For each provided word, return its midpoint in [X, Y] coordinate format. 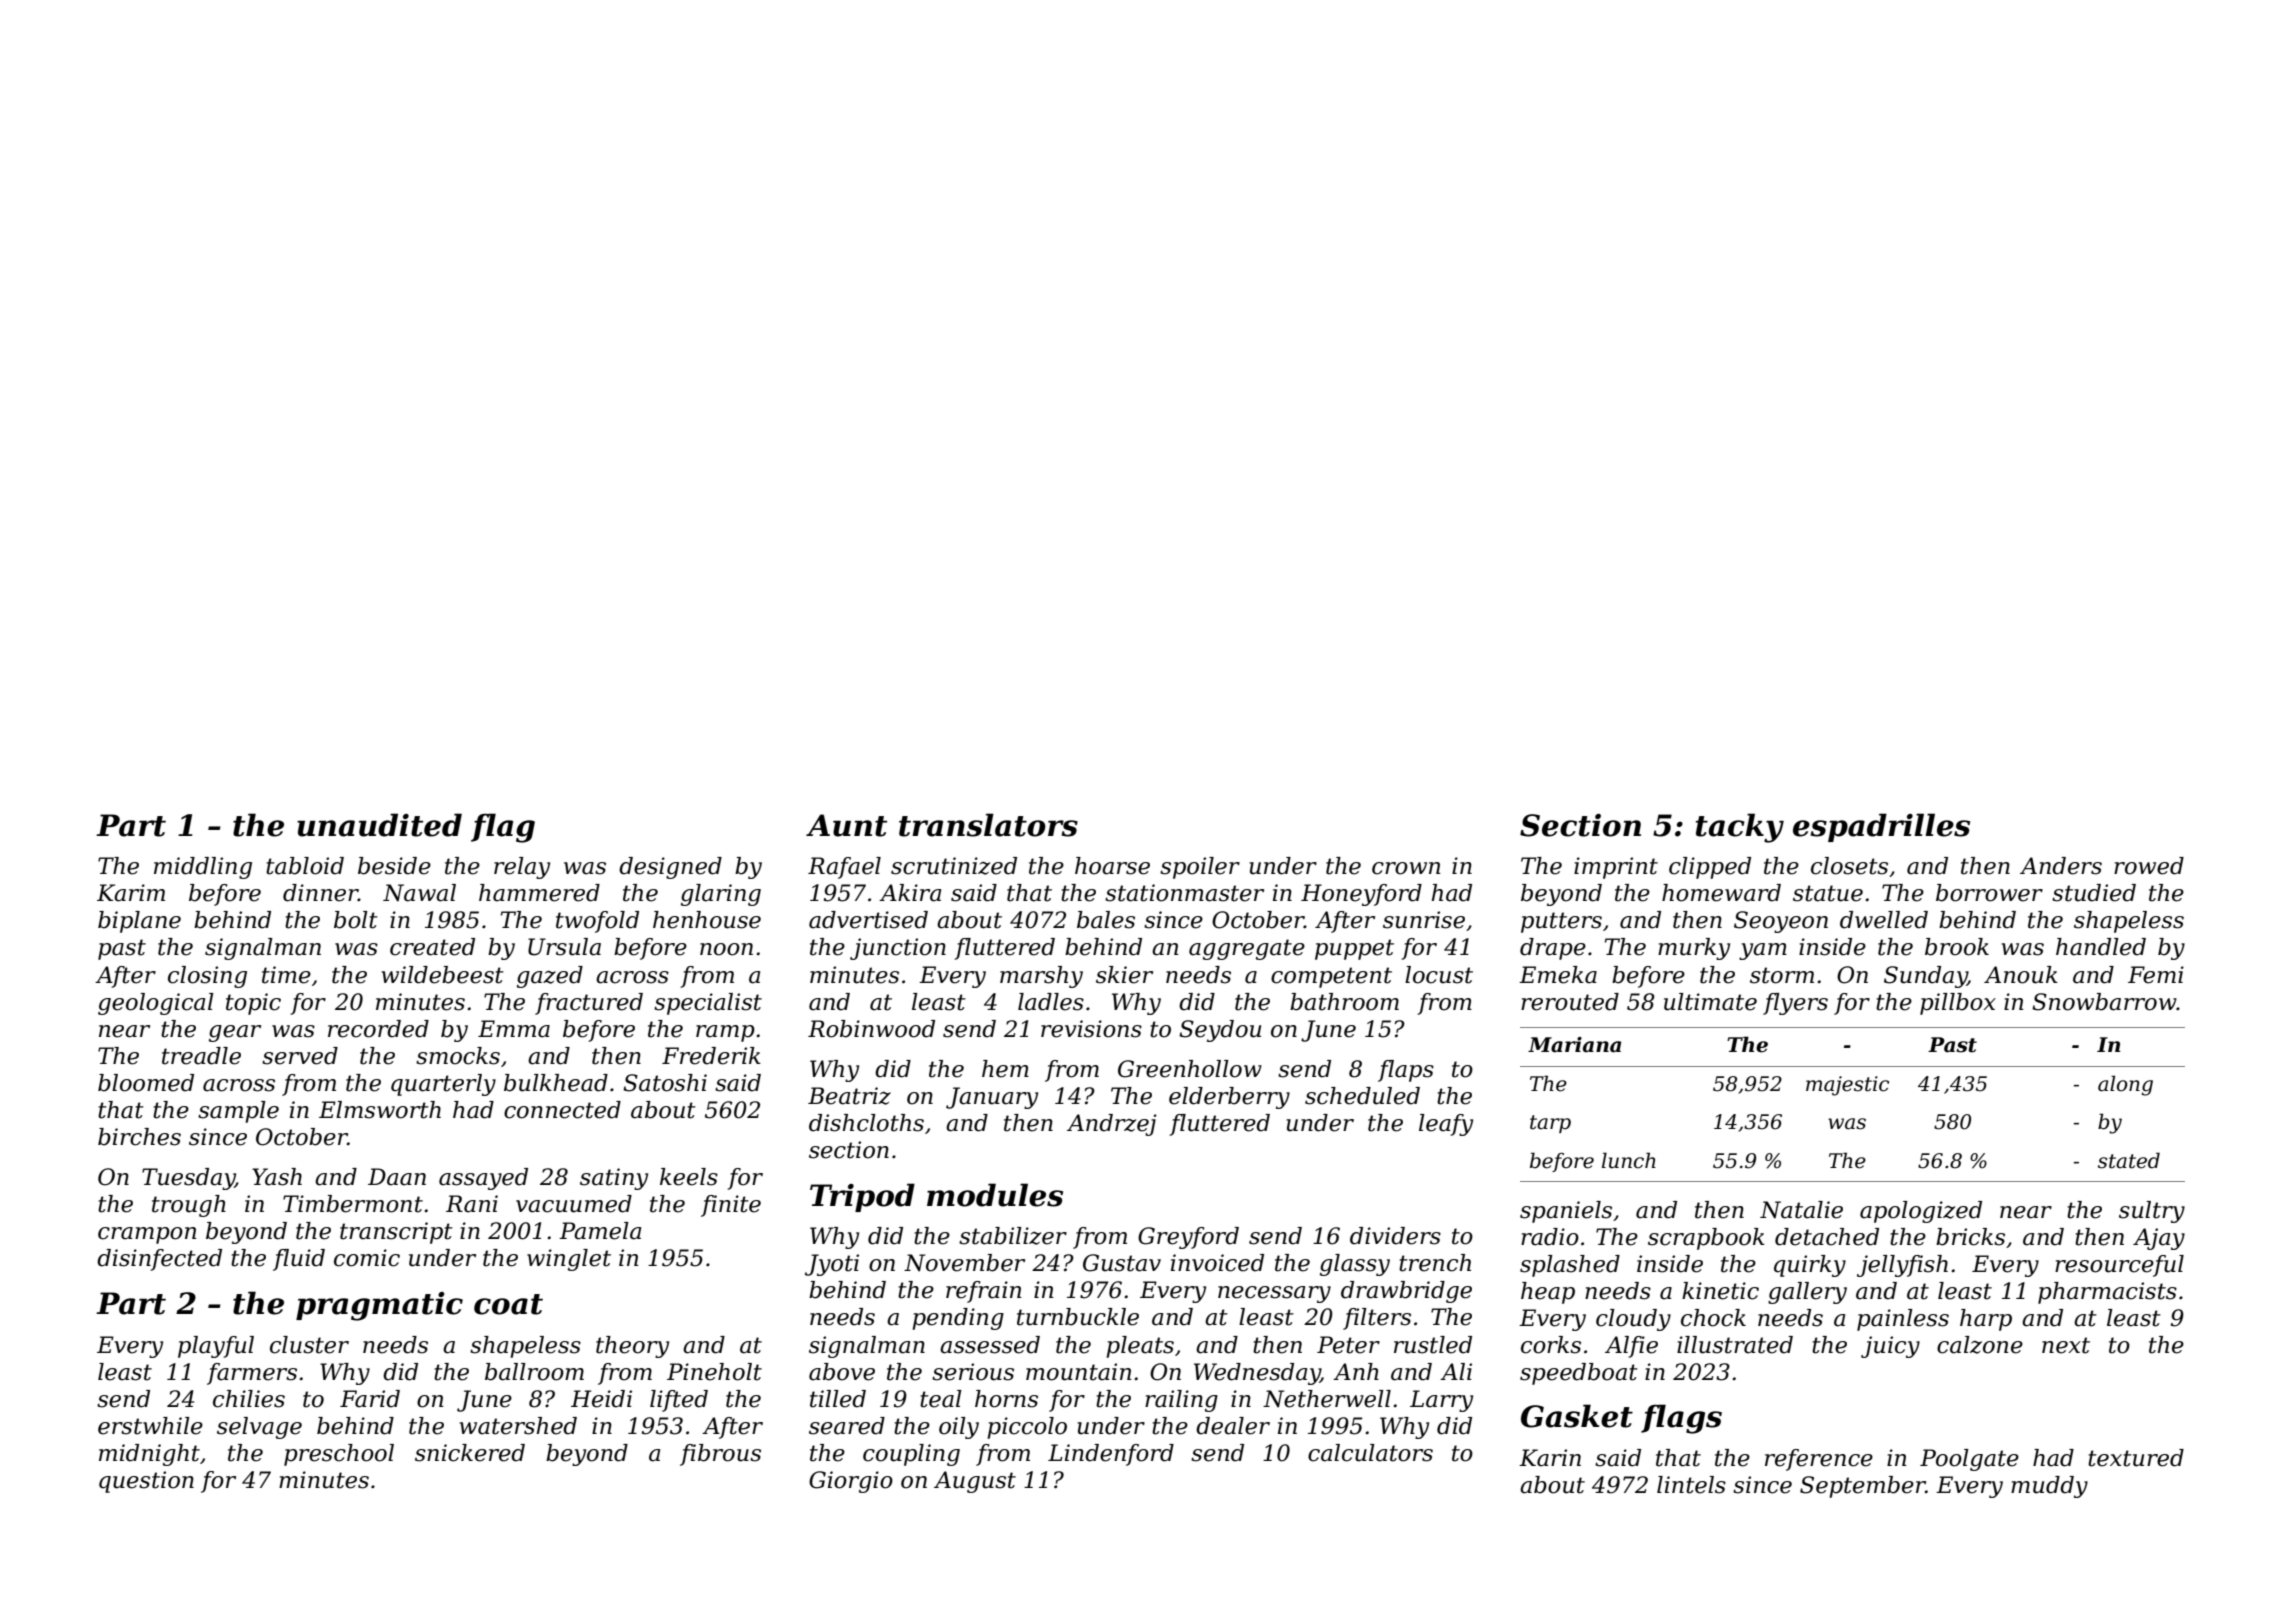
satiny [614, 1179]
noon [726, 949]
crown [1406, 868]
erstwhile [150, 1426]
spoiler [1200, 868]
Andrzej [1112, 1125]
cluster [309, 1345]
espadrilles [1881, 827]
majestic [1847, 1086]
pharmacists [2107, 1293]
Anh [1356, 1371]
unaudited [379, 825]
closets [1849, 866]
